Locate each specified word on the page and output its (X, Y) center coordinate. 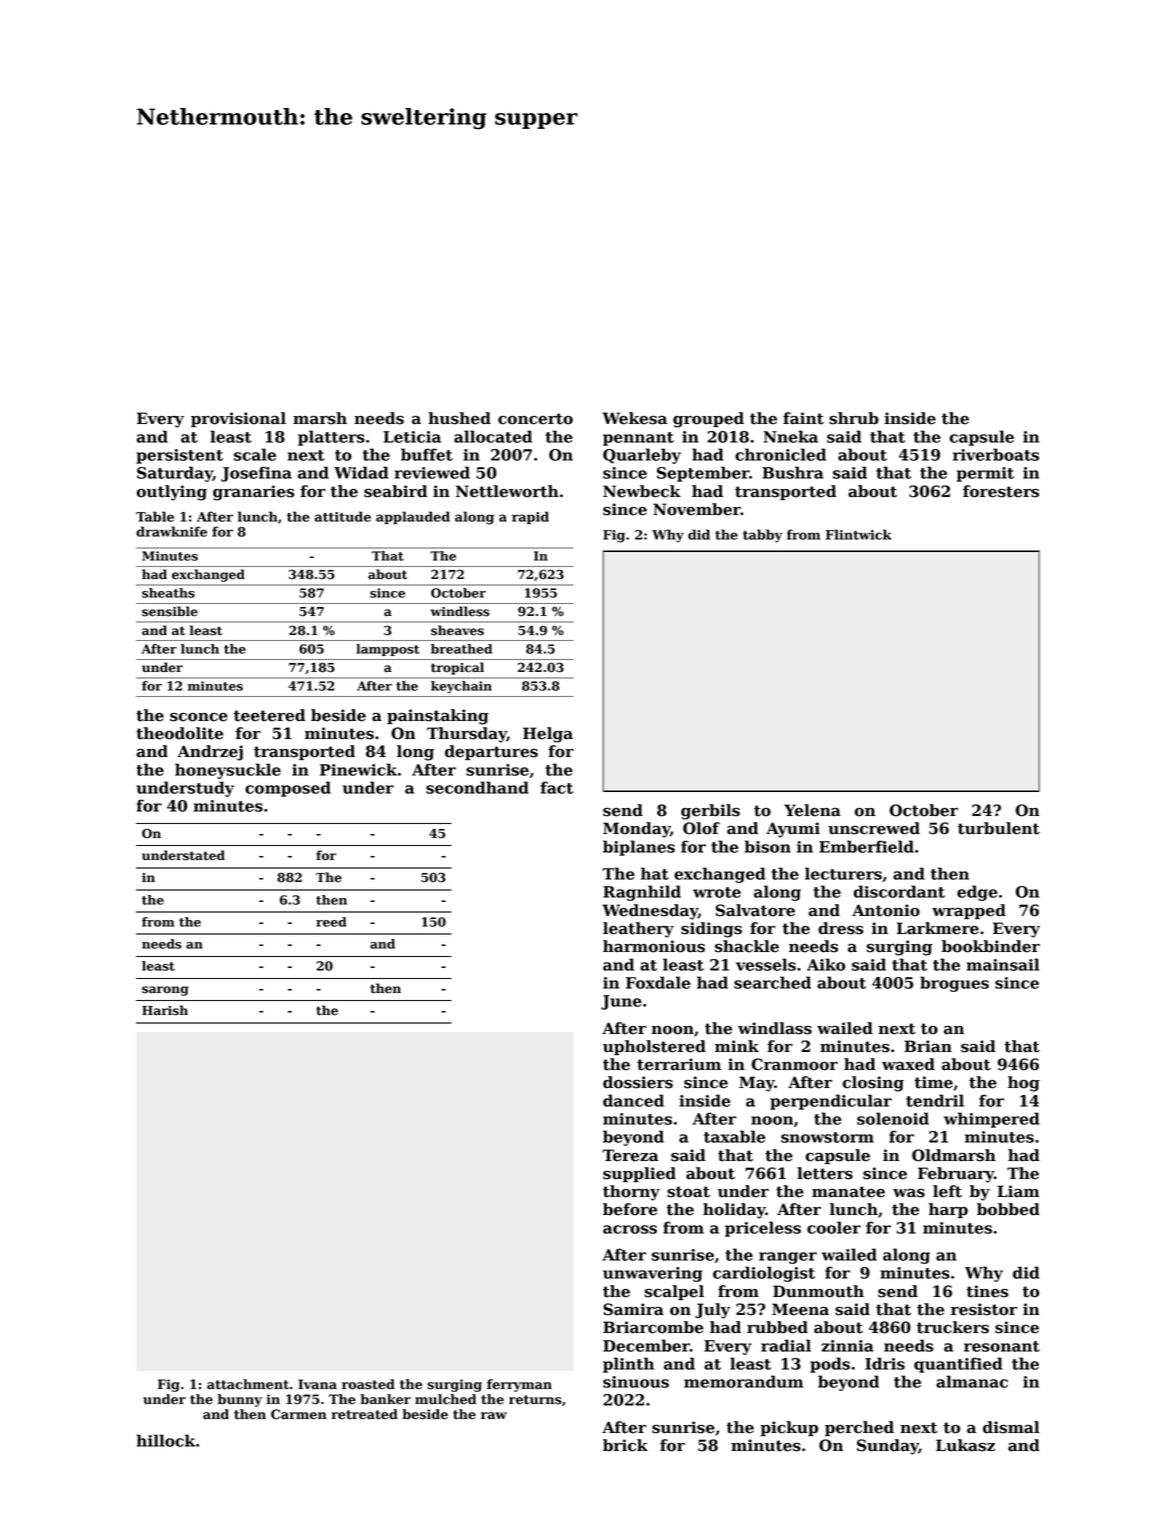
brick (625, 1445)
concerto (535, 419)
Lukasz (965, 1445)
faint (803, 418)
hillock (165, 1440)
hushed (459, 418)
